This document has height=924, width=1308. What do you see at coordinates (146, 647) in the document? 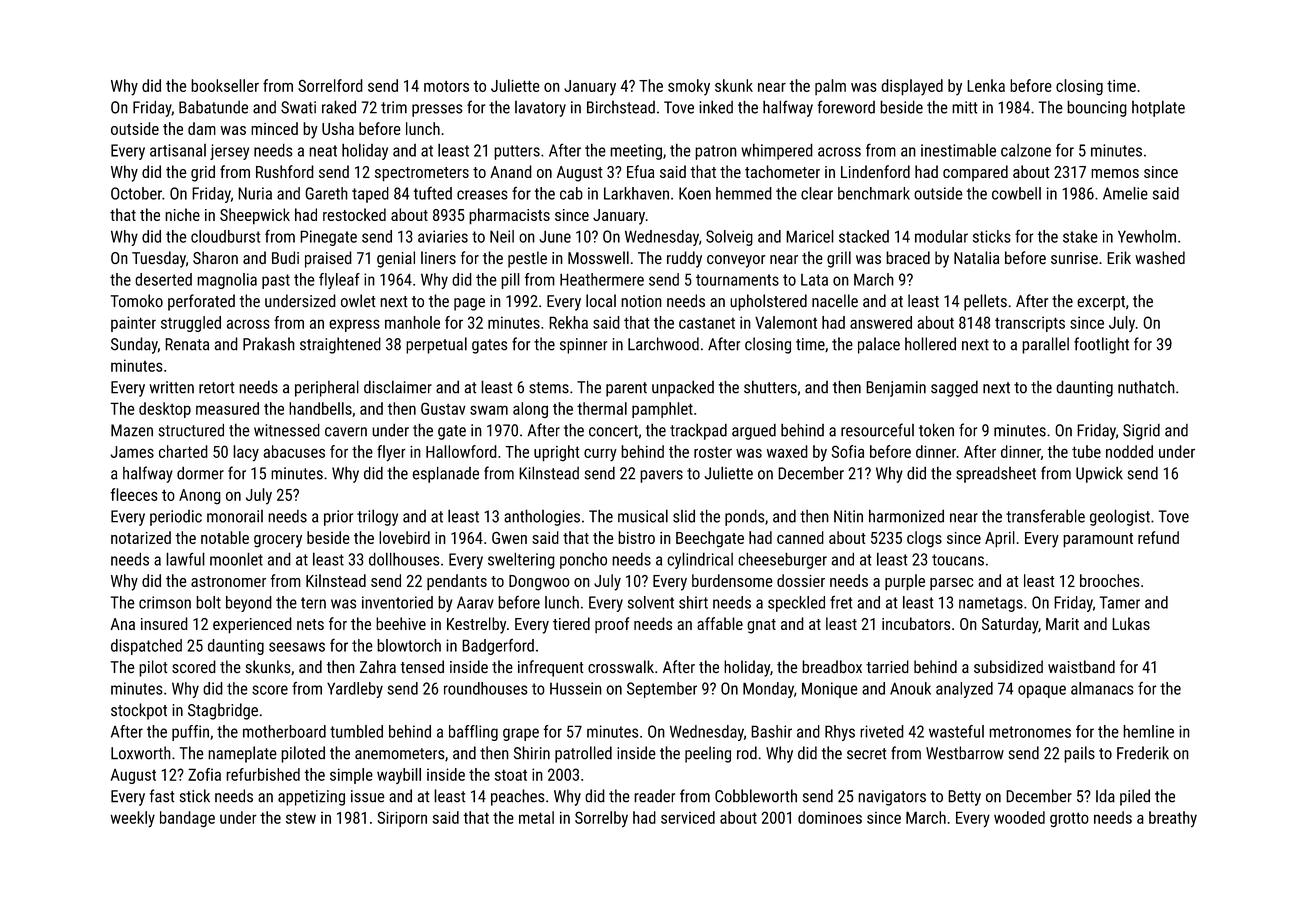
I see `dispatched` at bounding box center [146, 647].
